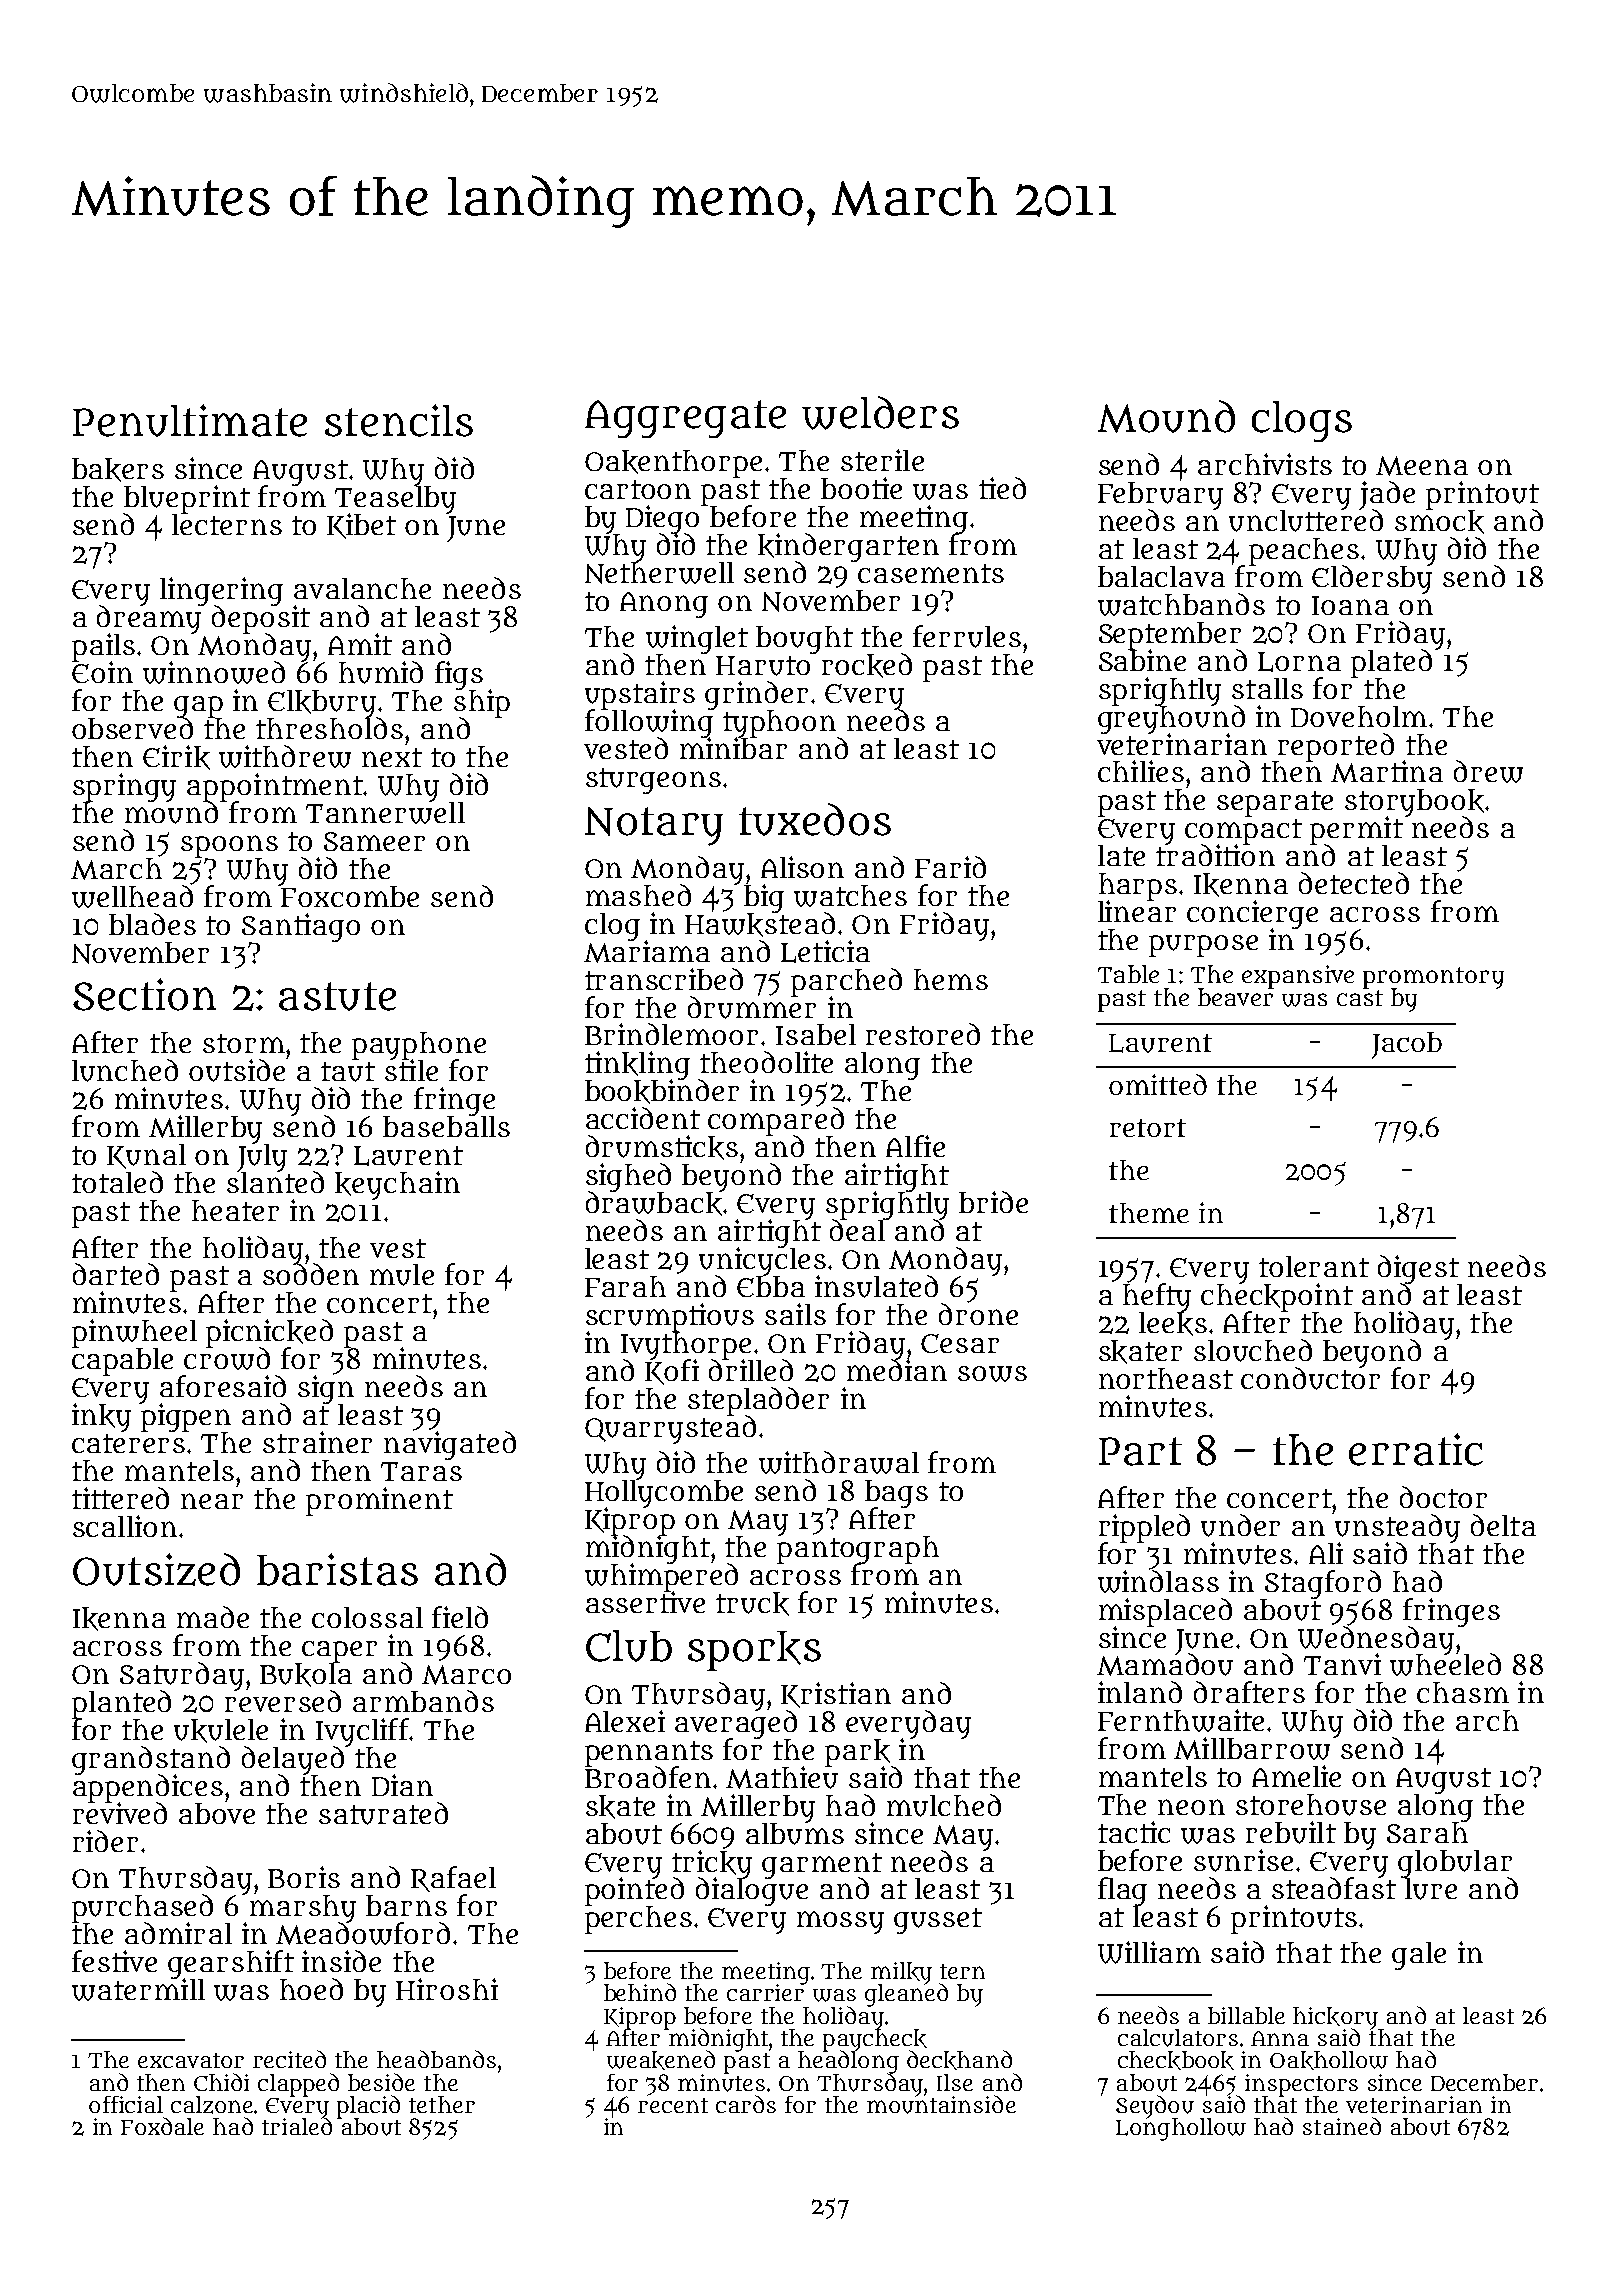 This screenshot has height=2292, width=1620. What do you see at coordinates (1422, 466) in the screenshot?
I see `Meena` at bounding box center [1422, 466].
